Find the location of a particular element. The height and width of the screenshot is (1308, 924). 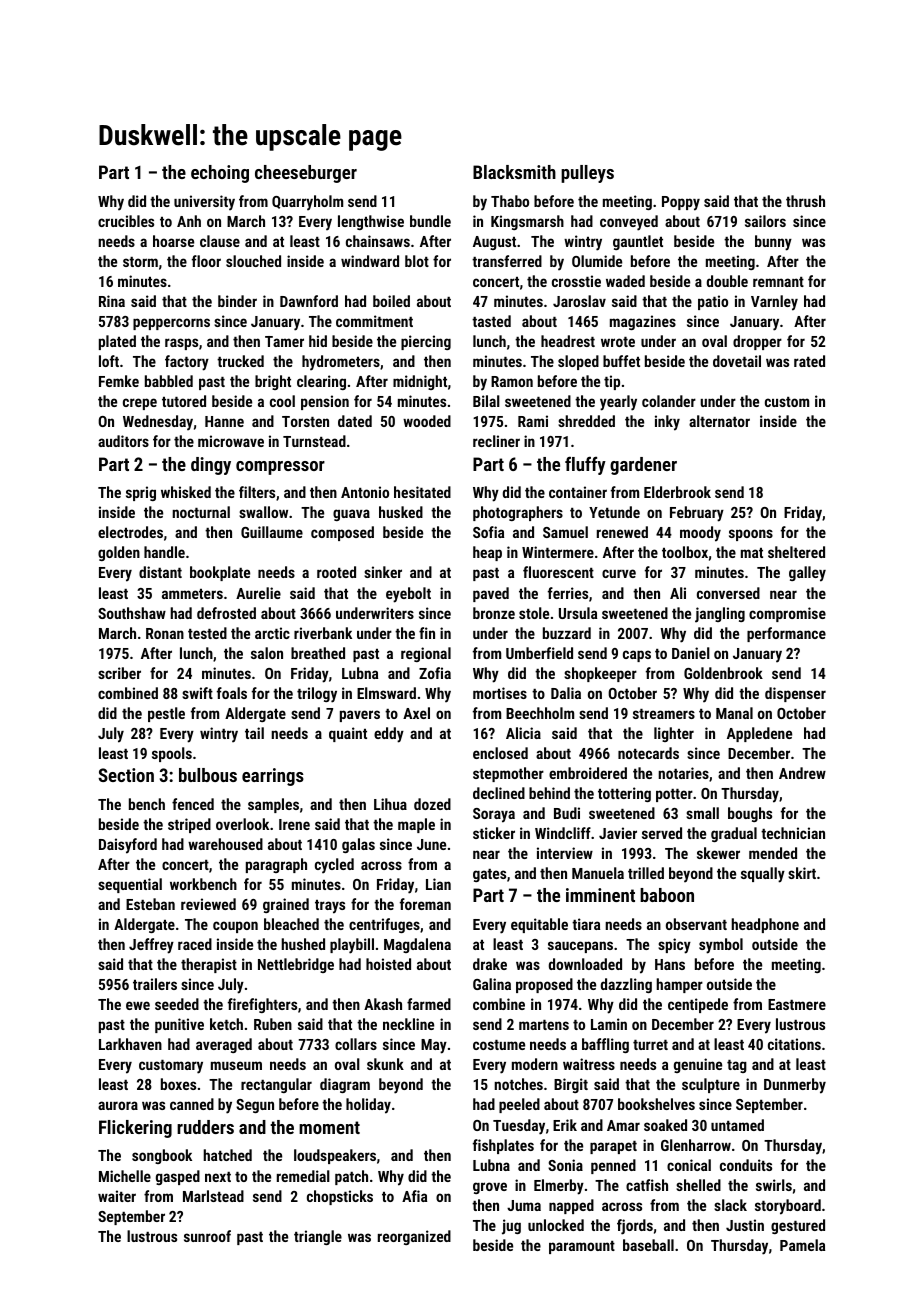

Rina is located at coordinates (112, 301).
